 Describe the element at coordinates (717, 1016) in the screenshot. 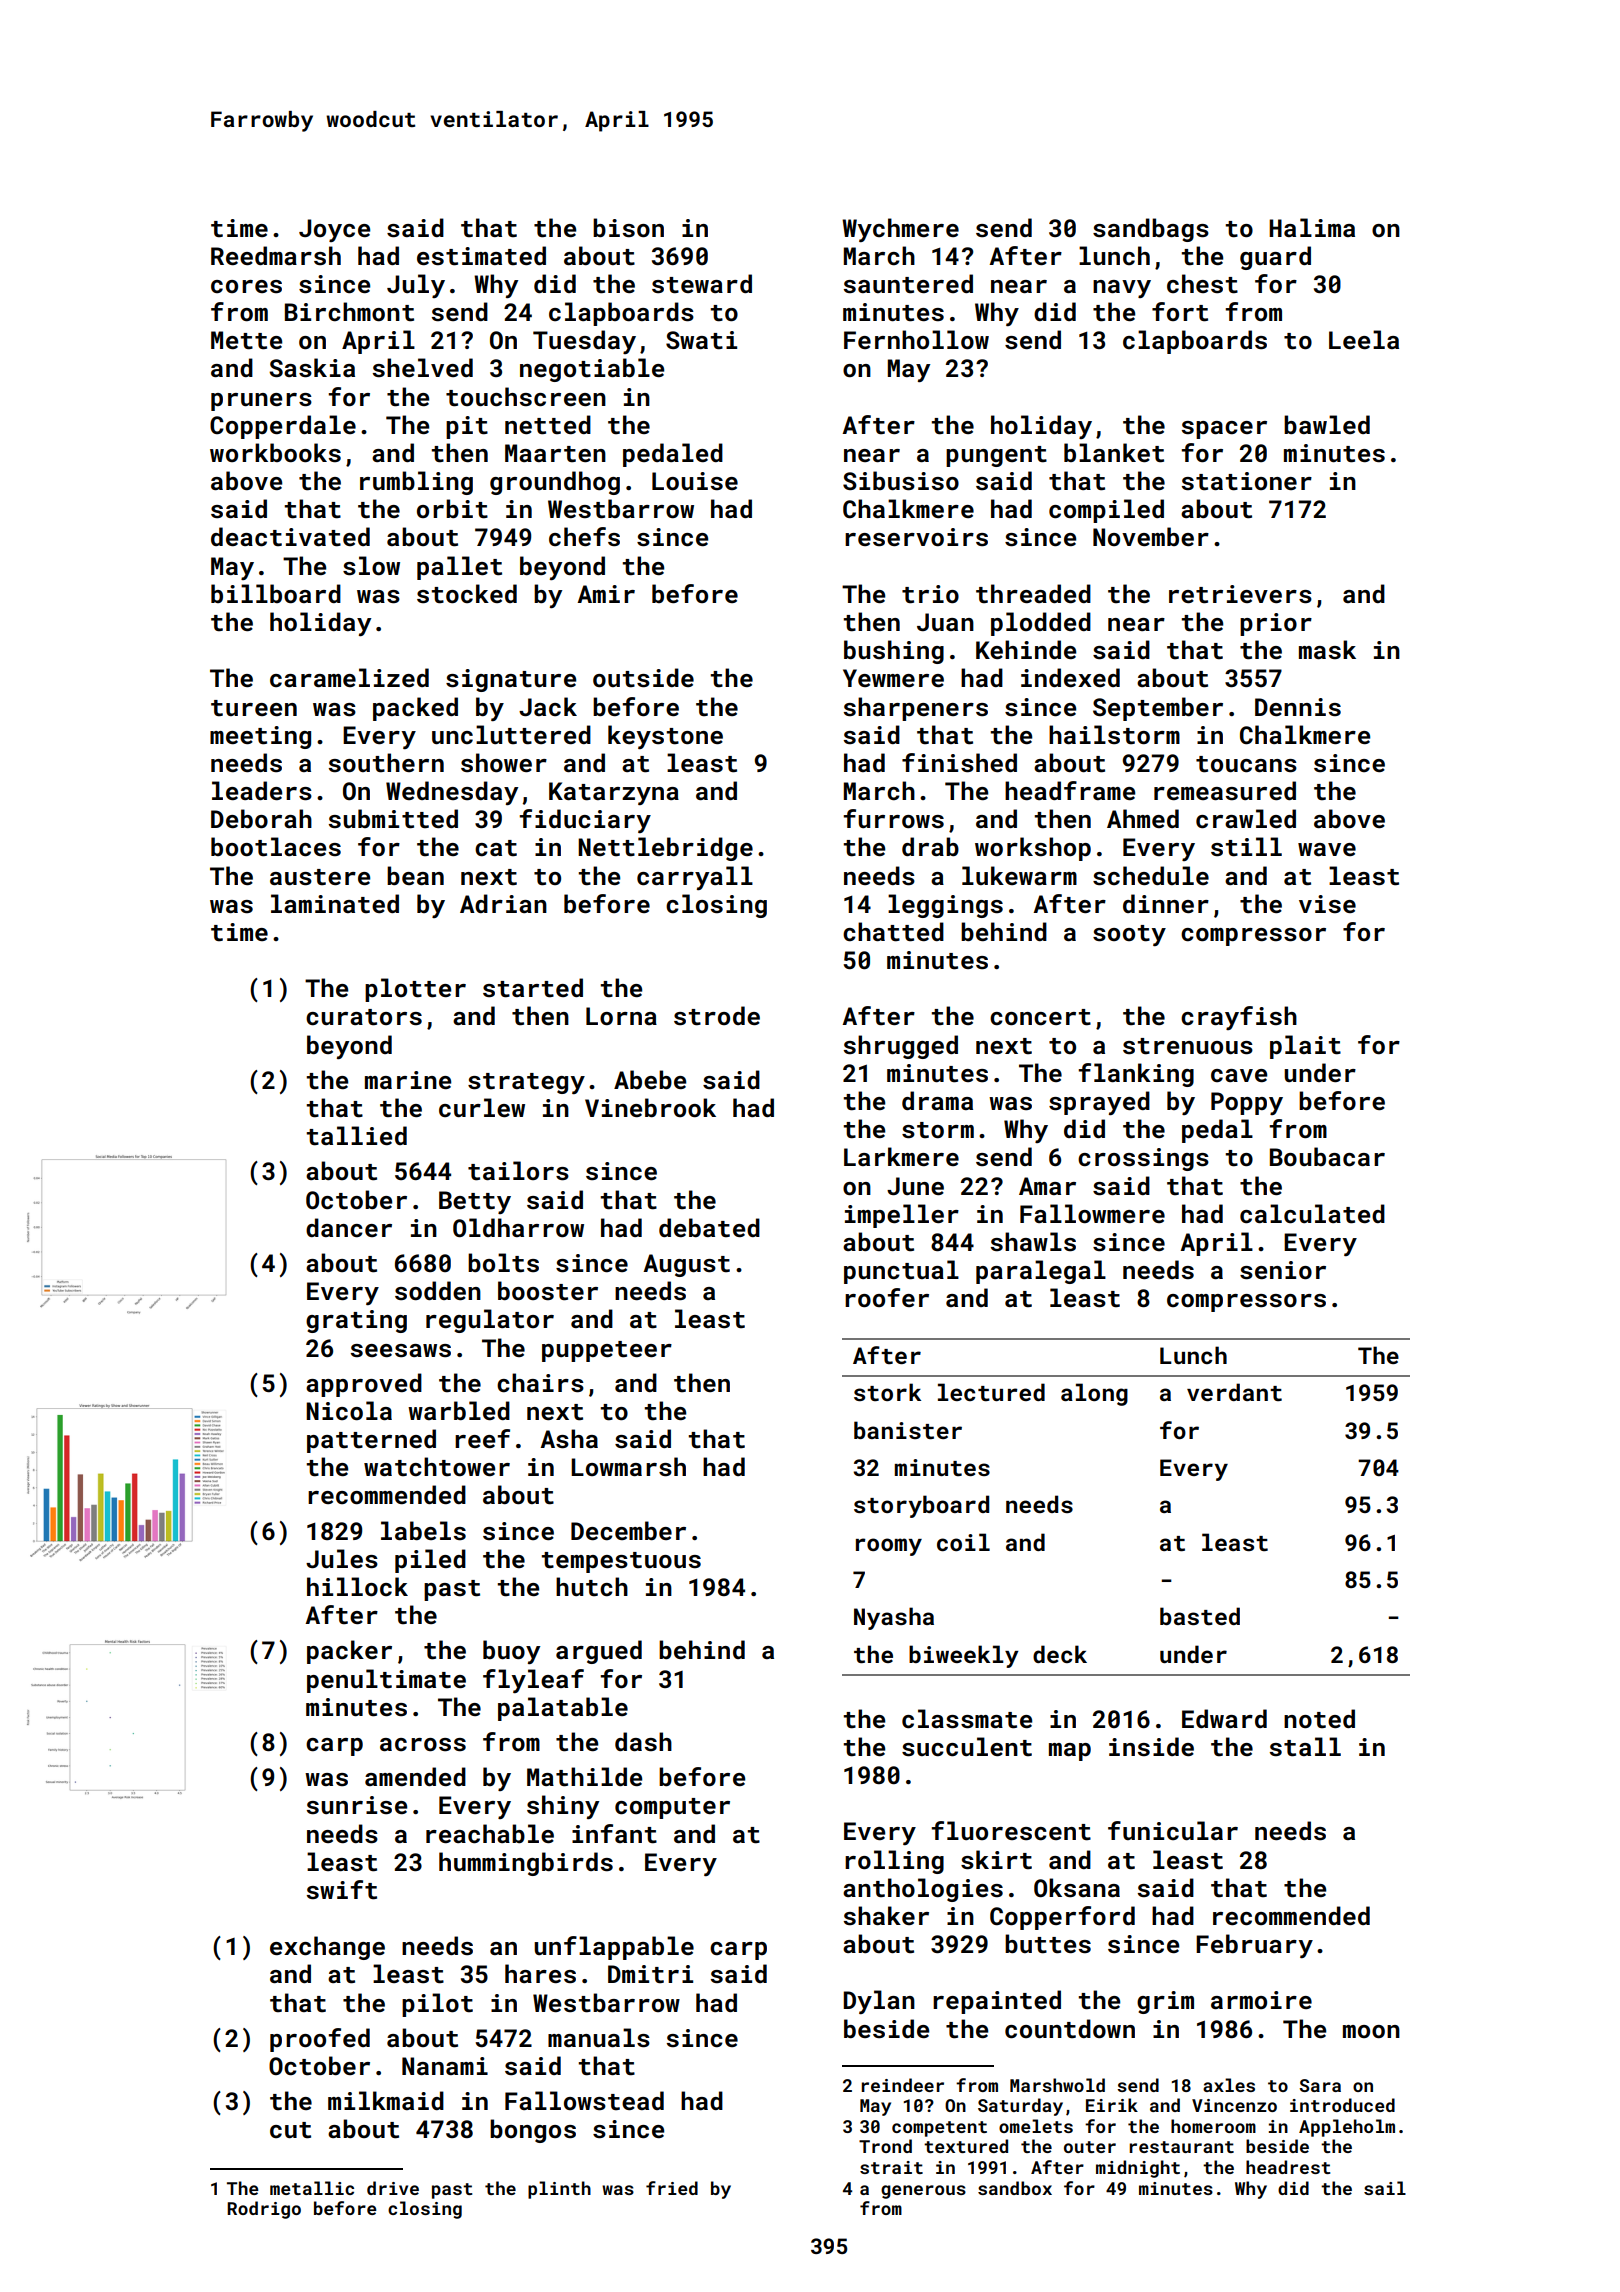

I see `strode` at that location.
